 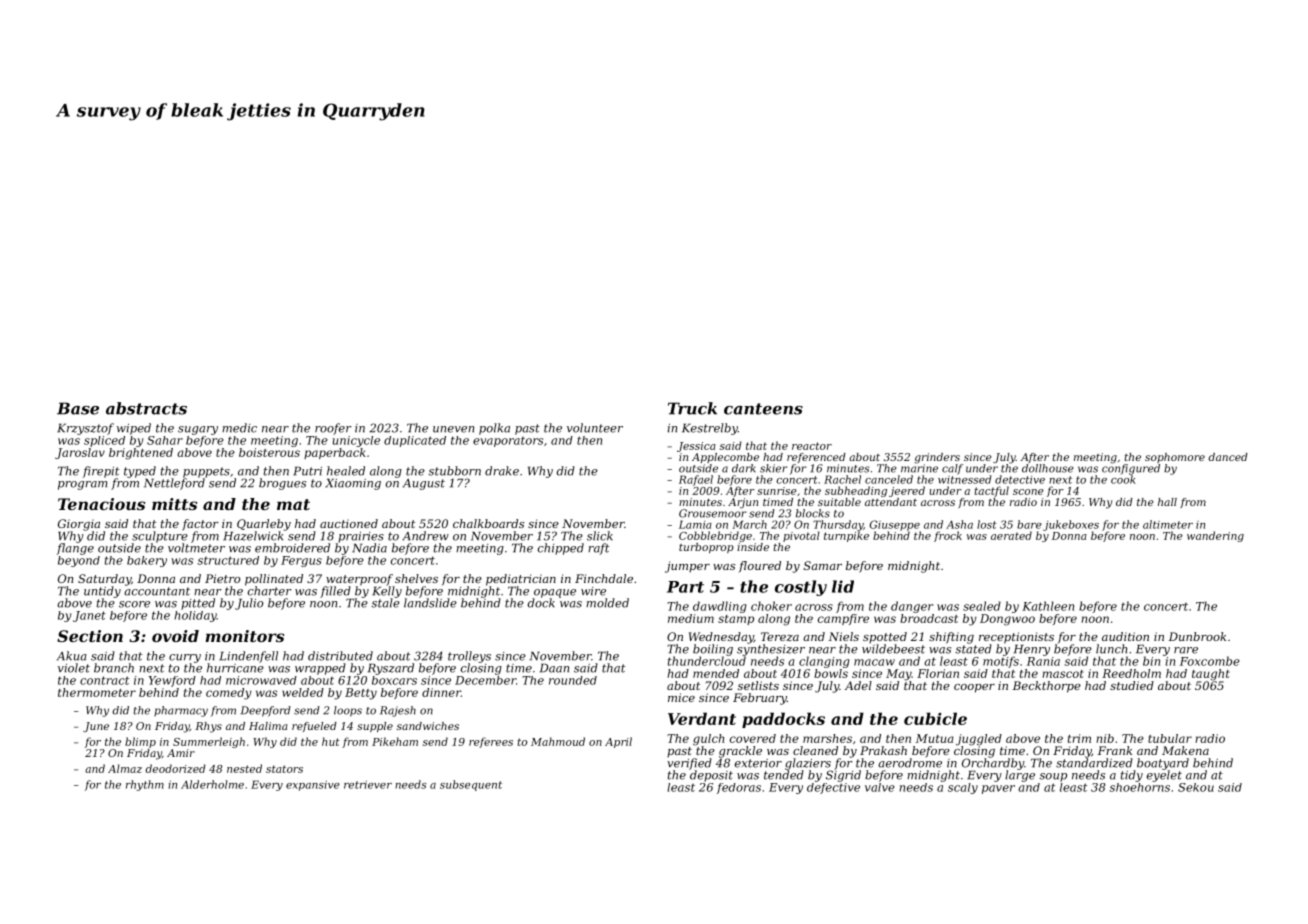 What do you see at coordinates (1167, 502) in the screenshot?
I see `hall` at bounding box center [1167, 502].
